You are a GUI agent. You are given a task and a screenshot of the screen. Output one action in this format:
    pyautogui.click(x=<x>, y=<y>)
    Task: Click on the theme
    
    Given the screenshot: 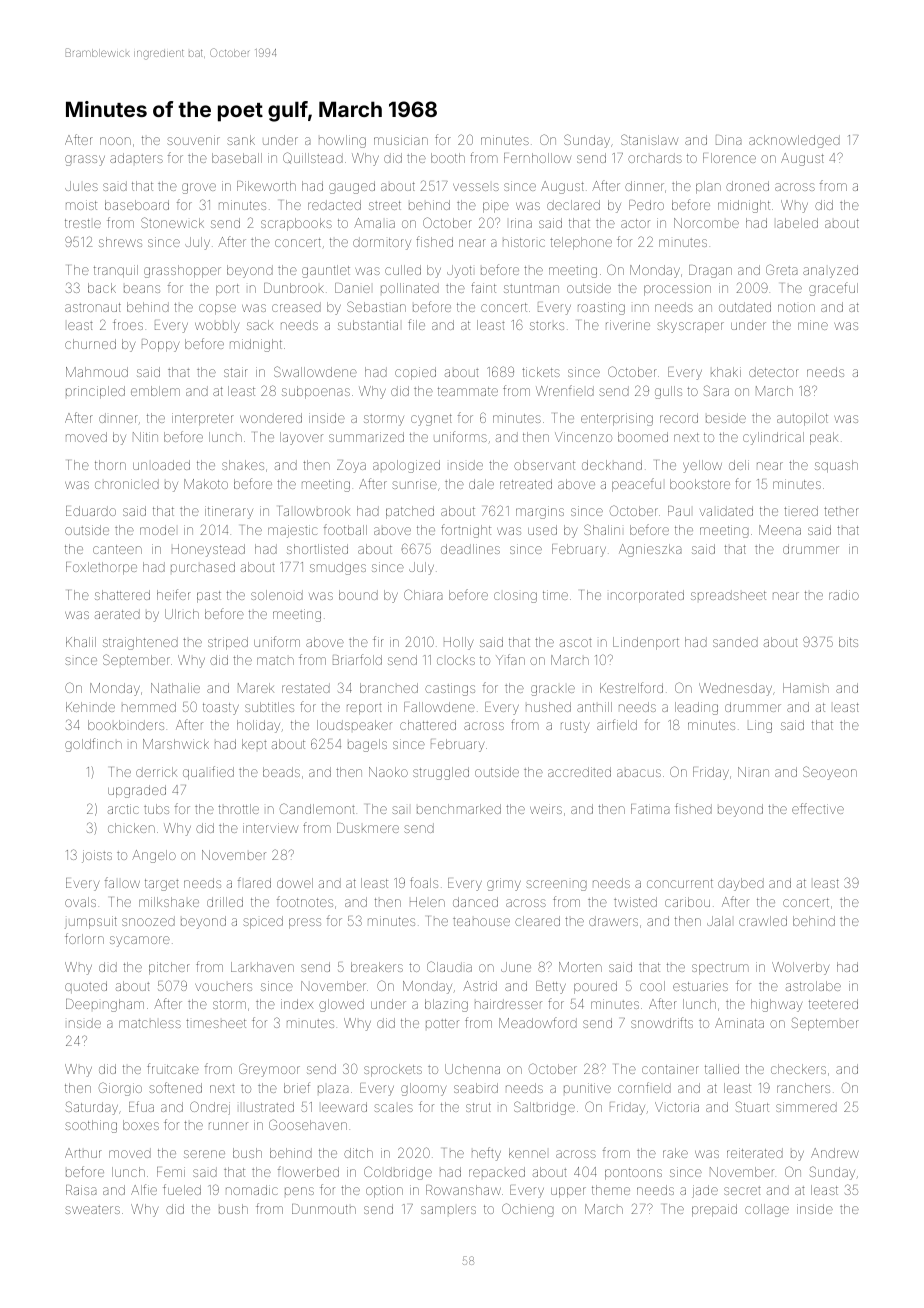 What is the action you would take?
    pyautogui.click(x=611, y=1190)
